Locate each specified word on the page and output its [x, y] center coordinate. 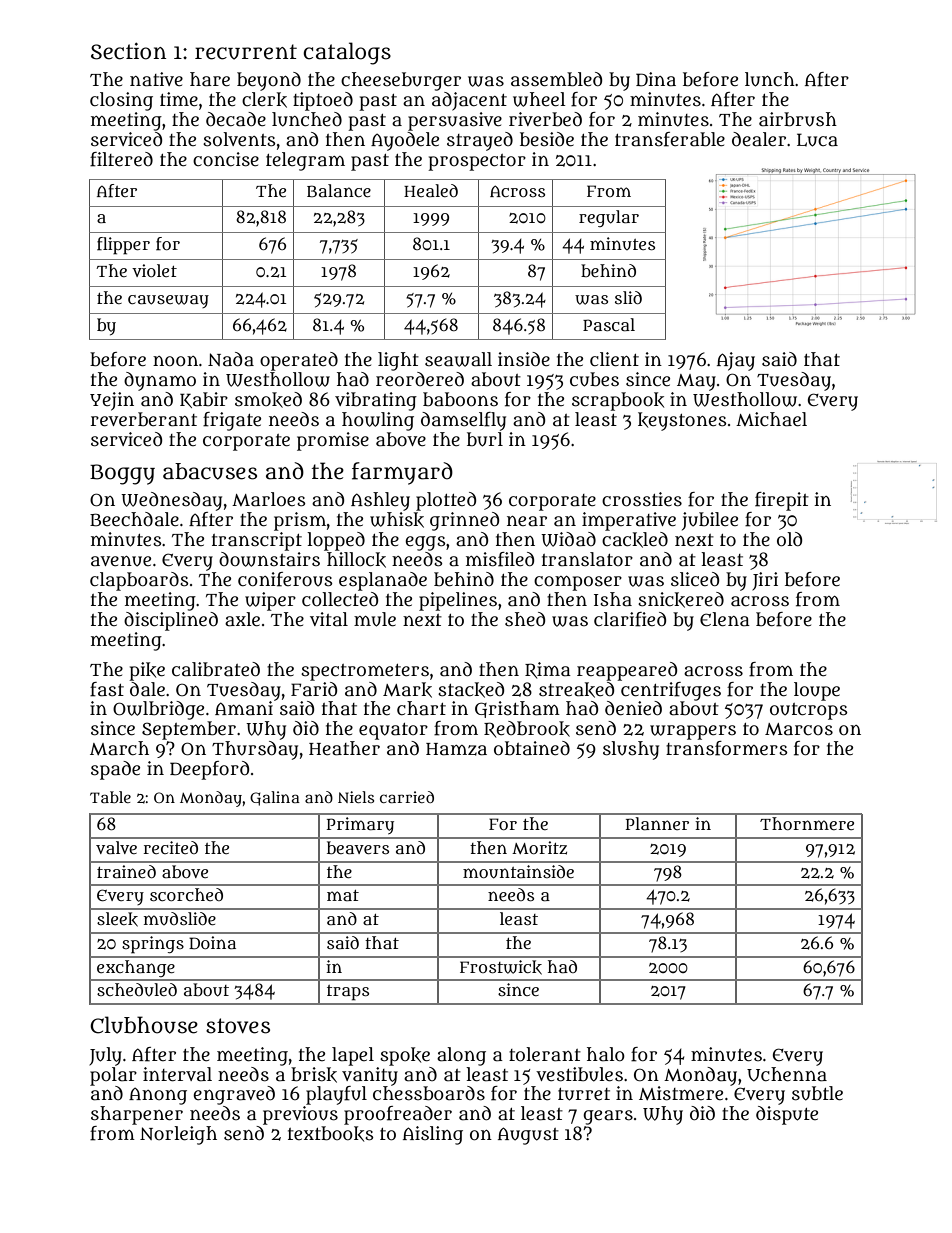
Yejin [112, 401]
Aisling [433, 1135]
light [398, 361]
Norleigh [178, 1135]
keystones [682, 421]
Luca [817, 140]
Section [128, 51]
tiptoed [323, 101]
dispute [787, 1115]
